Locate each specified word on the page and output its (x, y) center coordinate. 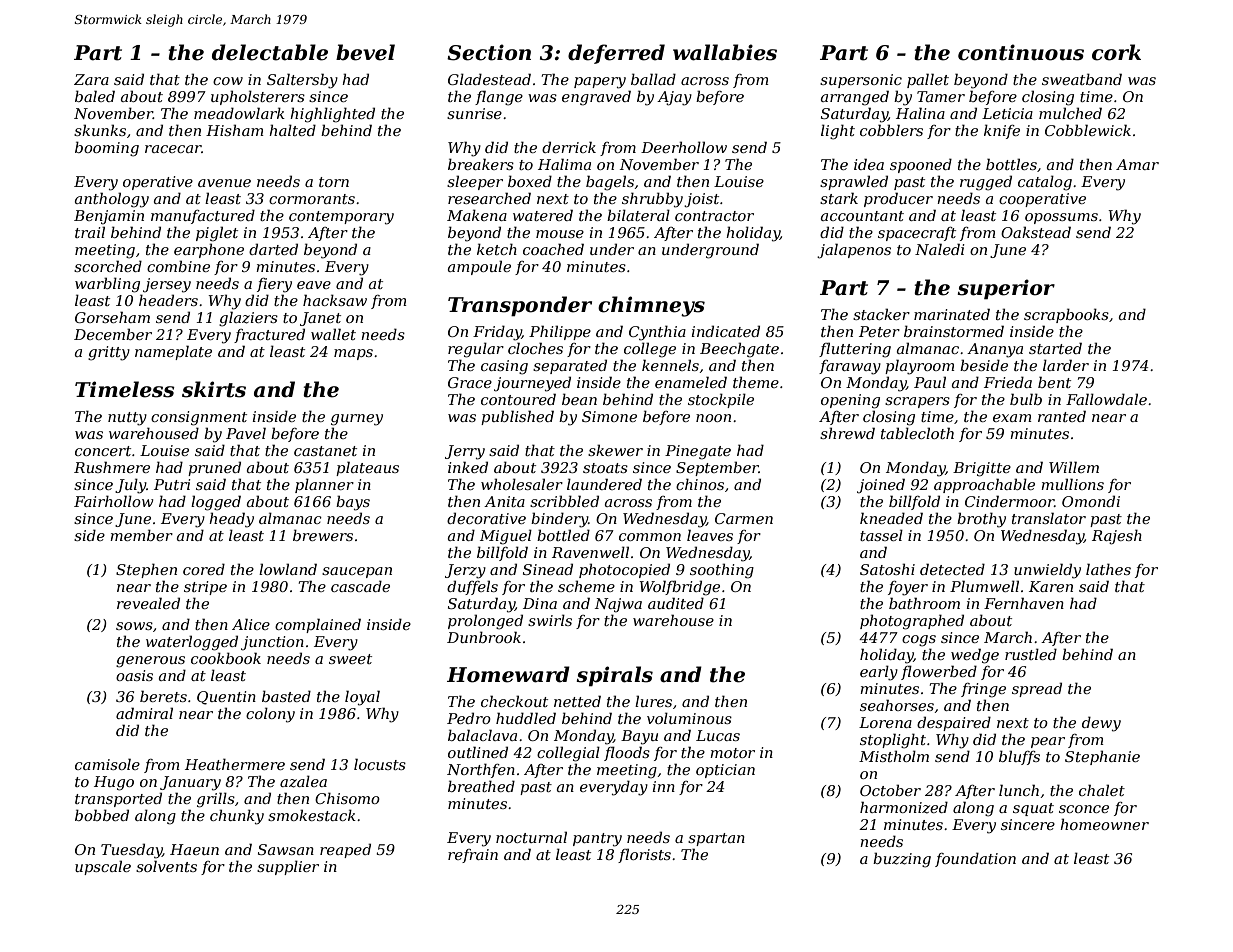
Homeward (508, 674)
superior (1006, 289)
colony (270, 715)
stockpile (721, 400)
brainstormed (954, 331)
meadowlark (239, 113)
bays (353, 503)
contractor (714, 216)
